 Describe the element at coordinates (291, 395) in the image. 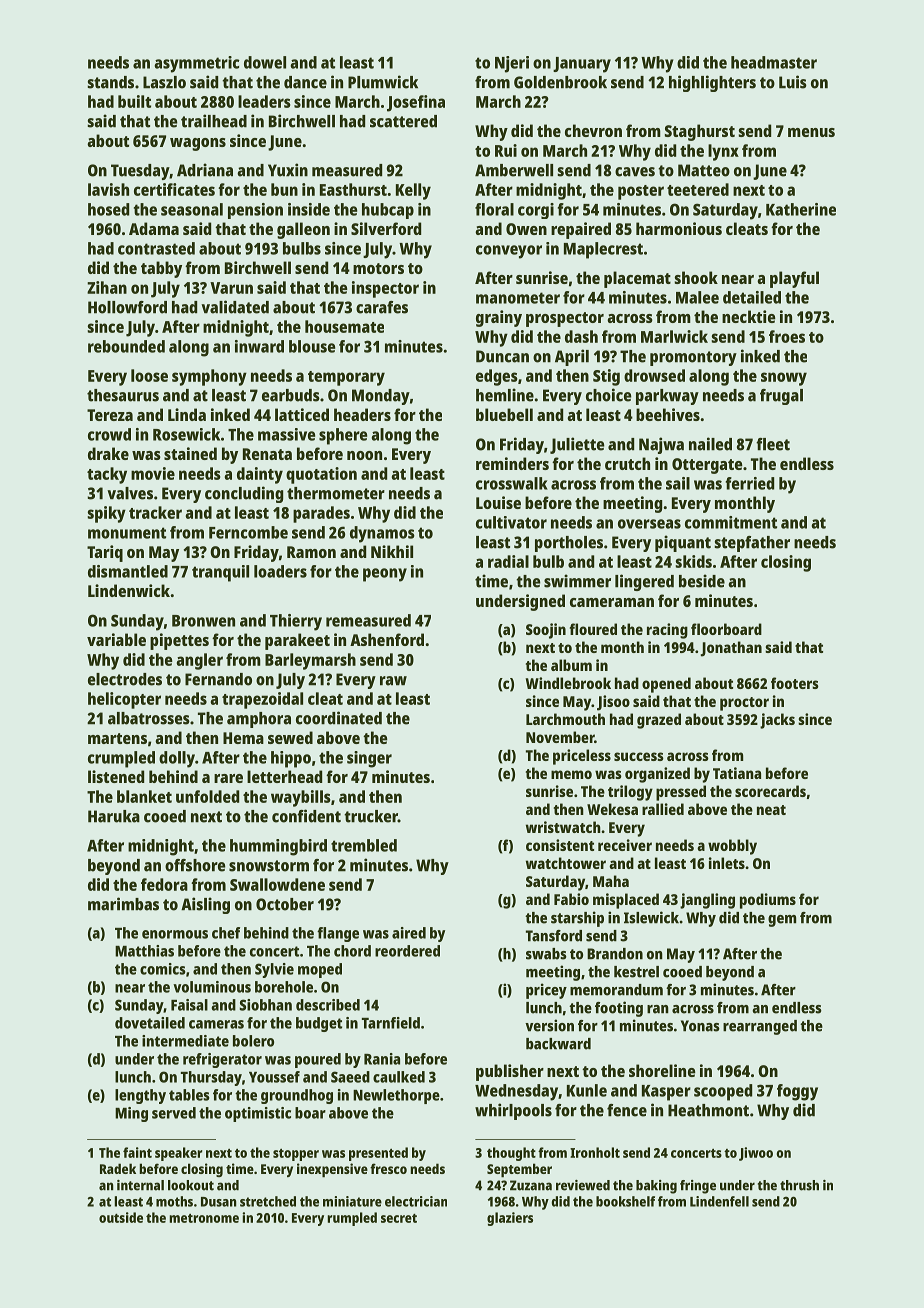

I see `earbuds` at that location.
